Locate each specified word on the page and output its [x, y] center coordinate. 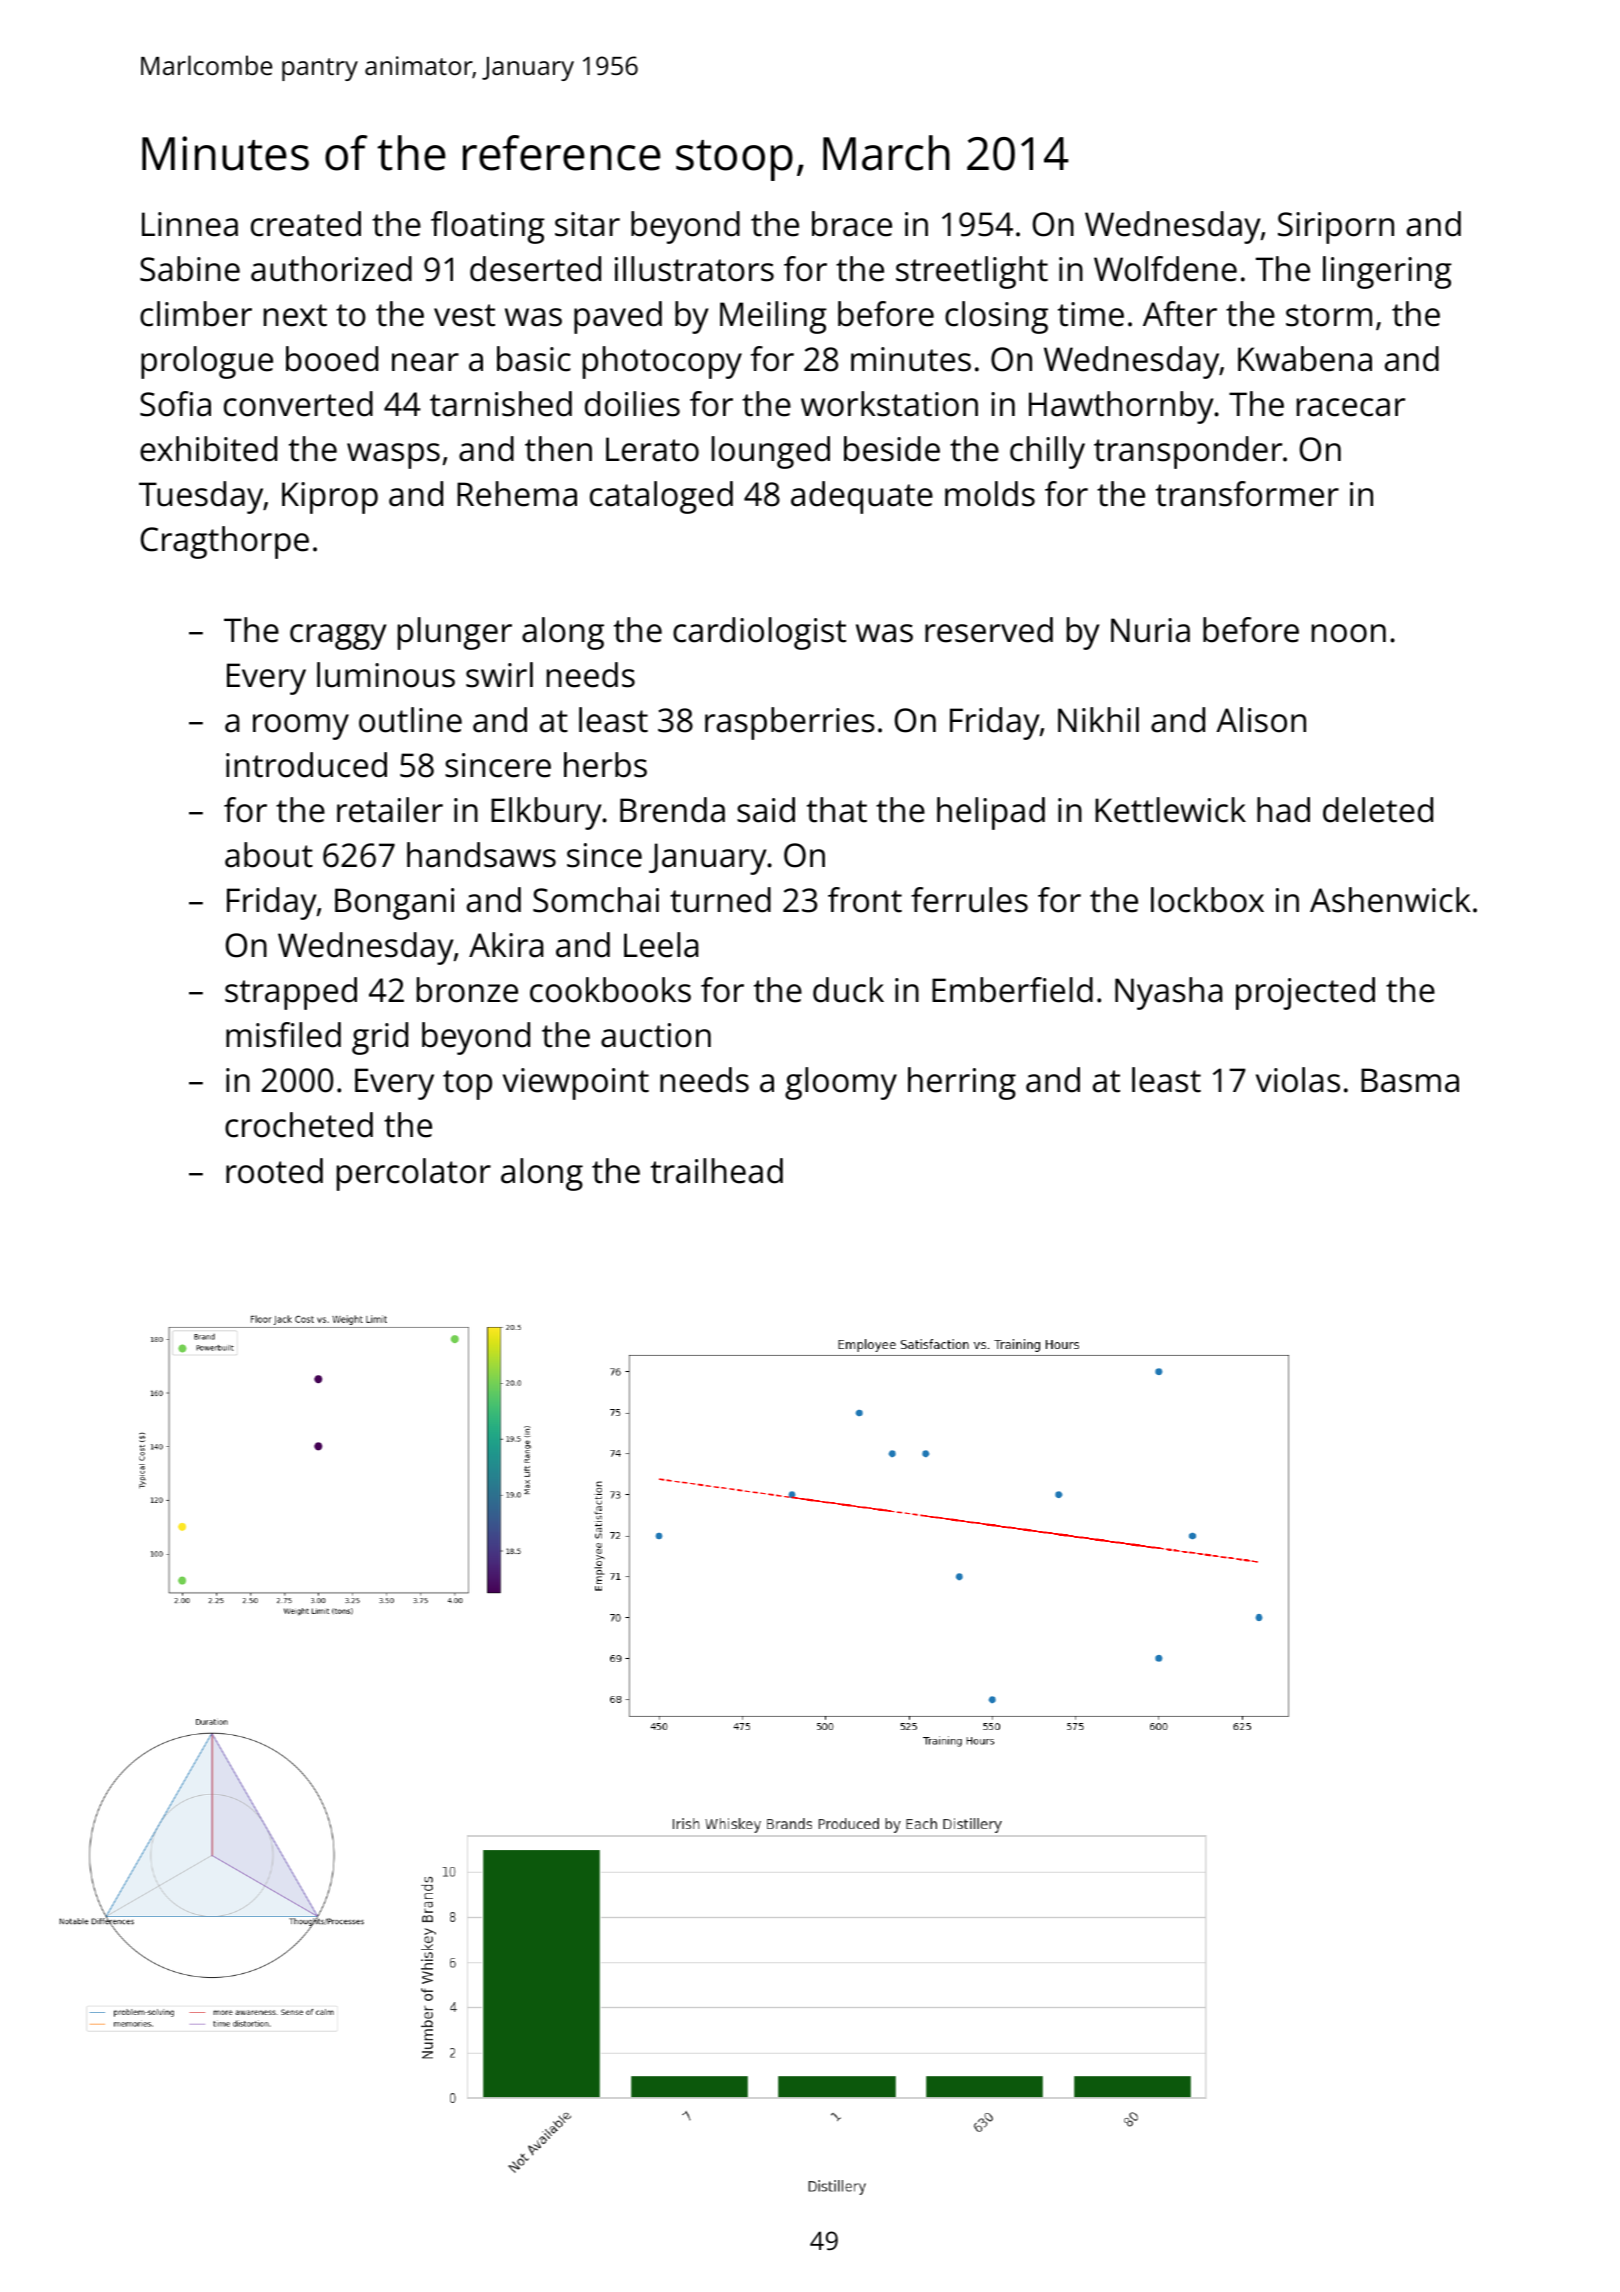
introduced [306, 765]
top [467, 1085]
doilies [632, 404]
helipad [991, 813]
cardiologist [759, 633]
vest [464, 315]
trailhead [717, 1171]
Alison [1261, 720]
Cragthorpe [225, 542]
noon [1349, 633]
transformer [1247, 494]
